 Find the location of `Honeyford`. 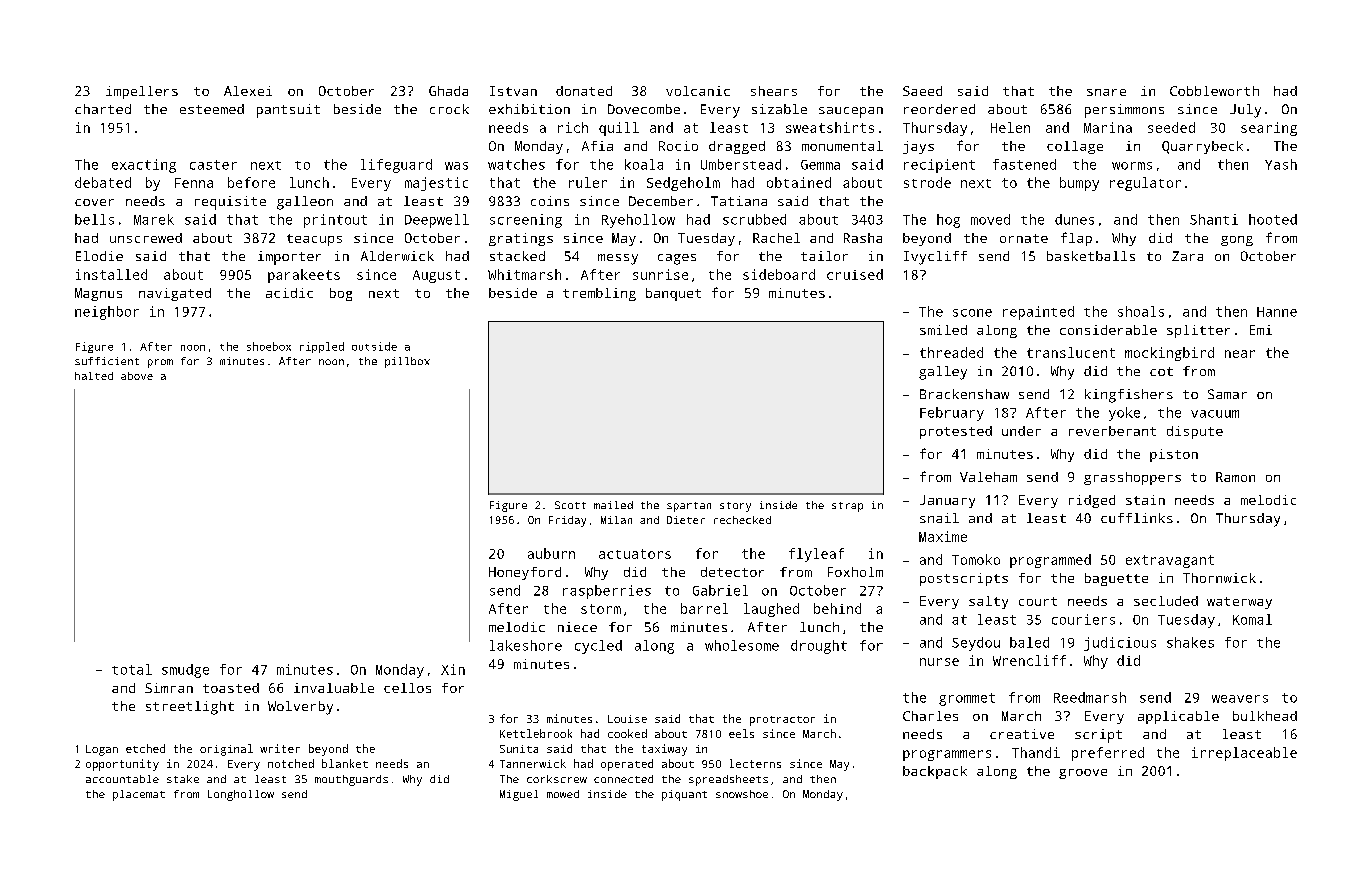

Honeyford is located at coordinates (525, 573).
